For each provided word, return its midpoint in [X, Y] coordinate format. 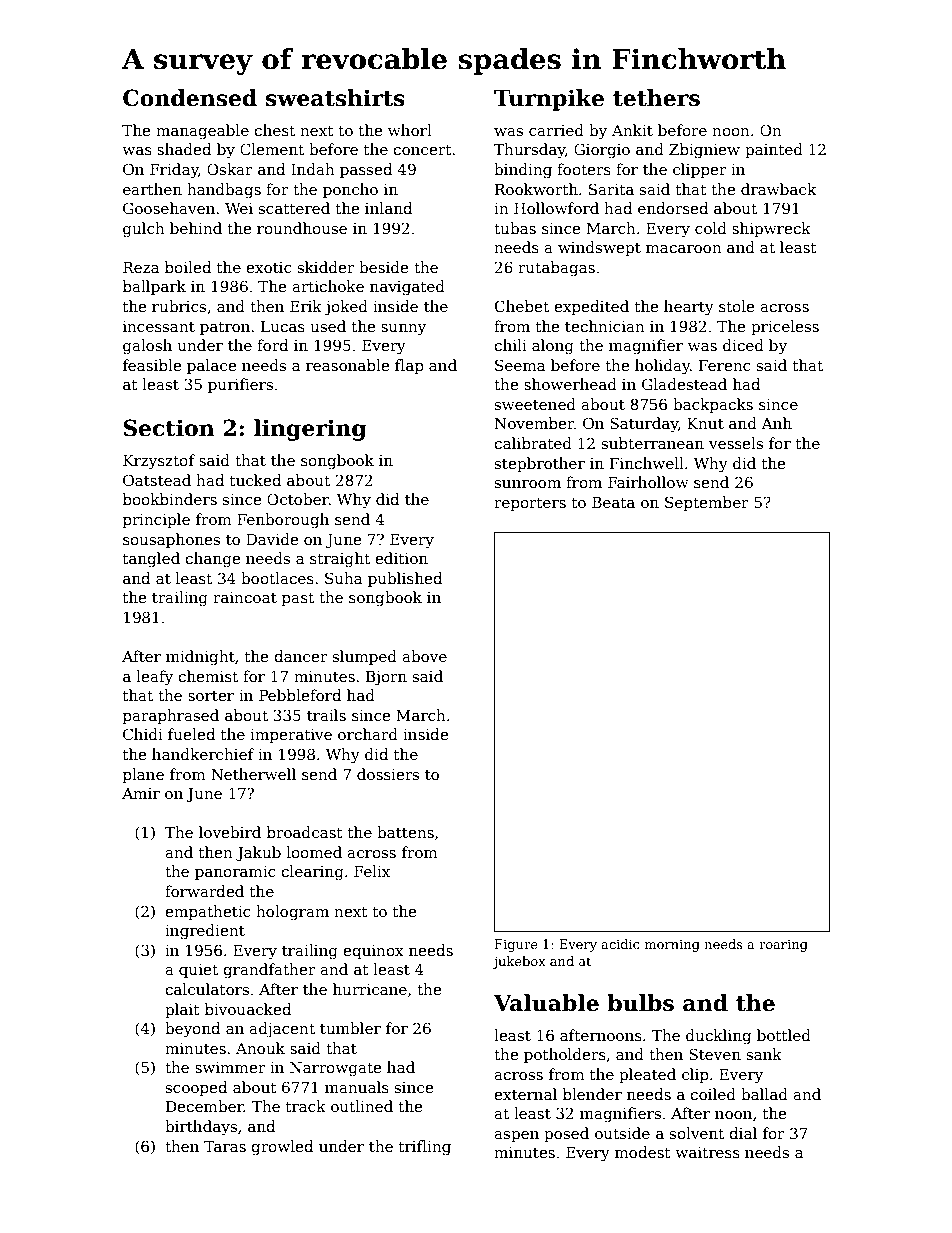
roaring [783, 945]
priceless [785, 327]
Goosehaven [169, 208]
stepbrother [540, 464]
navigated [407, 288]
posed [566, 1134]
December [205, 1106]
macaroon [684, 249]
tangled [151, 560]
